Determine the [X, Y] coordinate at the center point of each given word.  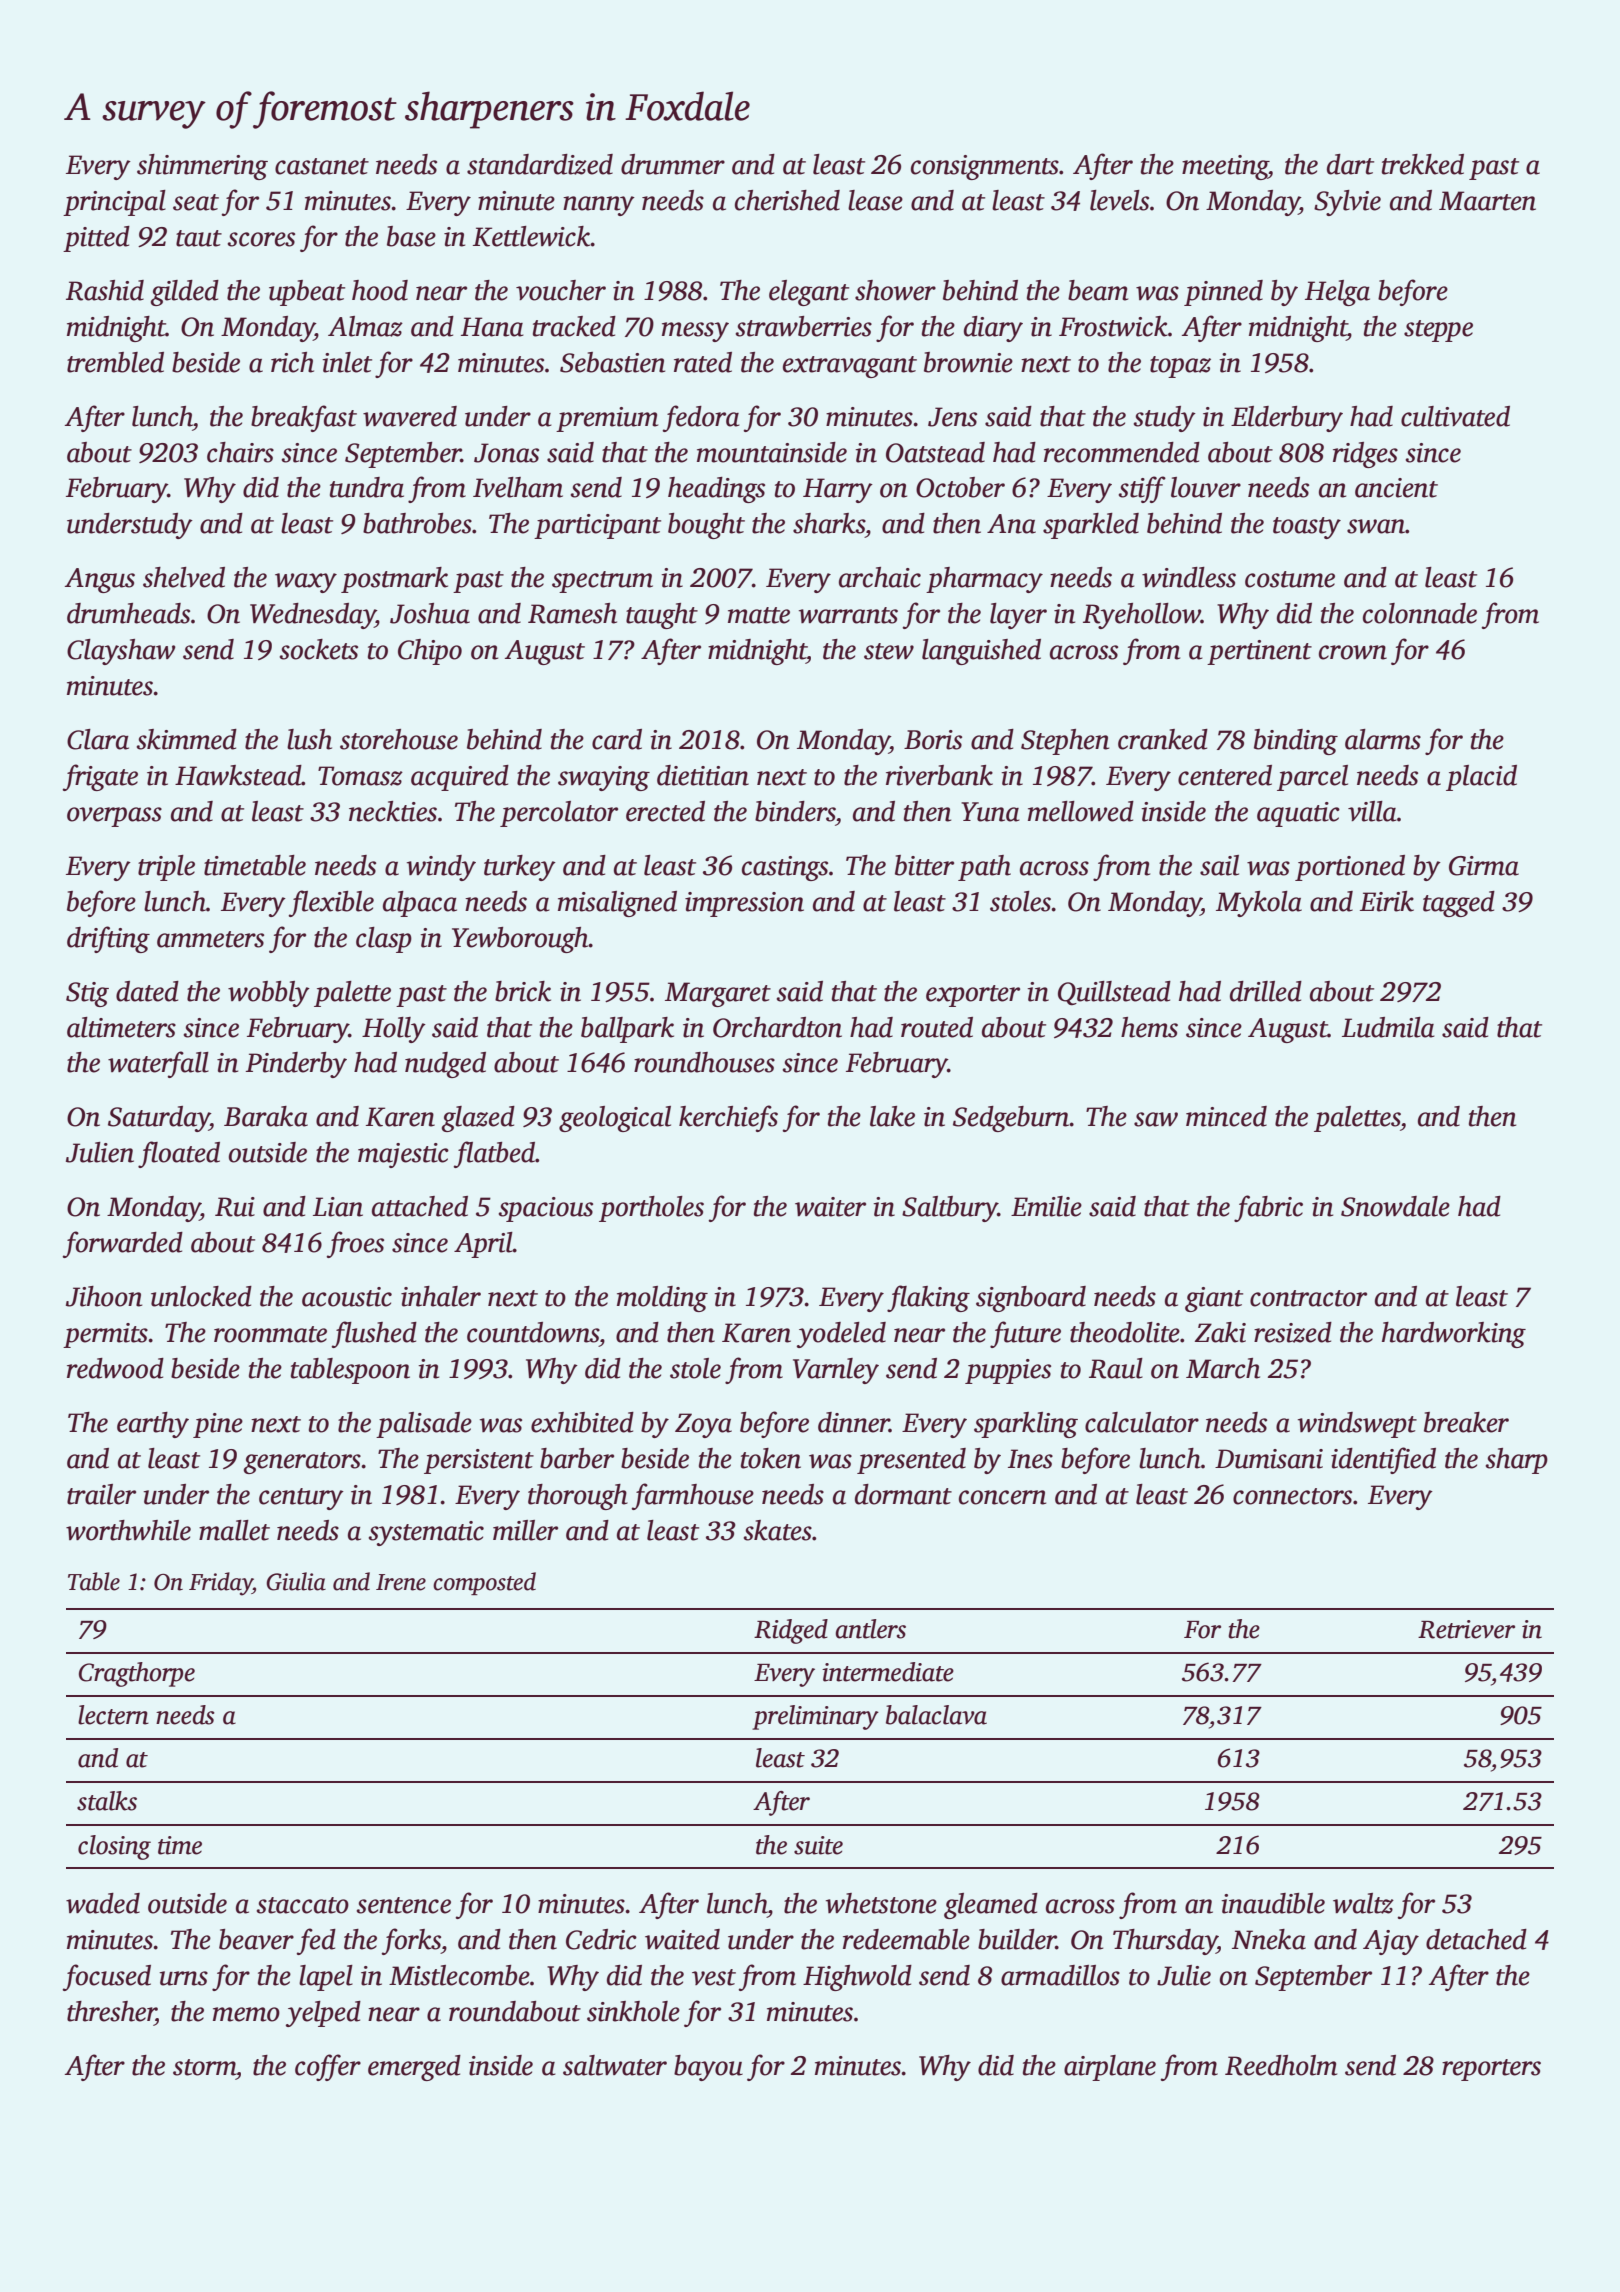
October [960, 487]
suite [818, 1845]
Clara [98, 739]
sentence [403, 1905]
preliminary [815, 1717]
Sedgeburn [1011, 1119]
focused [107, 1977]
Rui [235, 1207]
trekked [1423, 164]
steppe [1438, 331]
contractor [1308, 1298]
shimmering [202, 167]
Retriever [1466, 1629]
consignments [985, 167]
